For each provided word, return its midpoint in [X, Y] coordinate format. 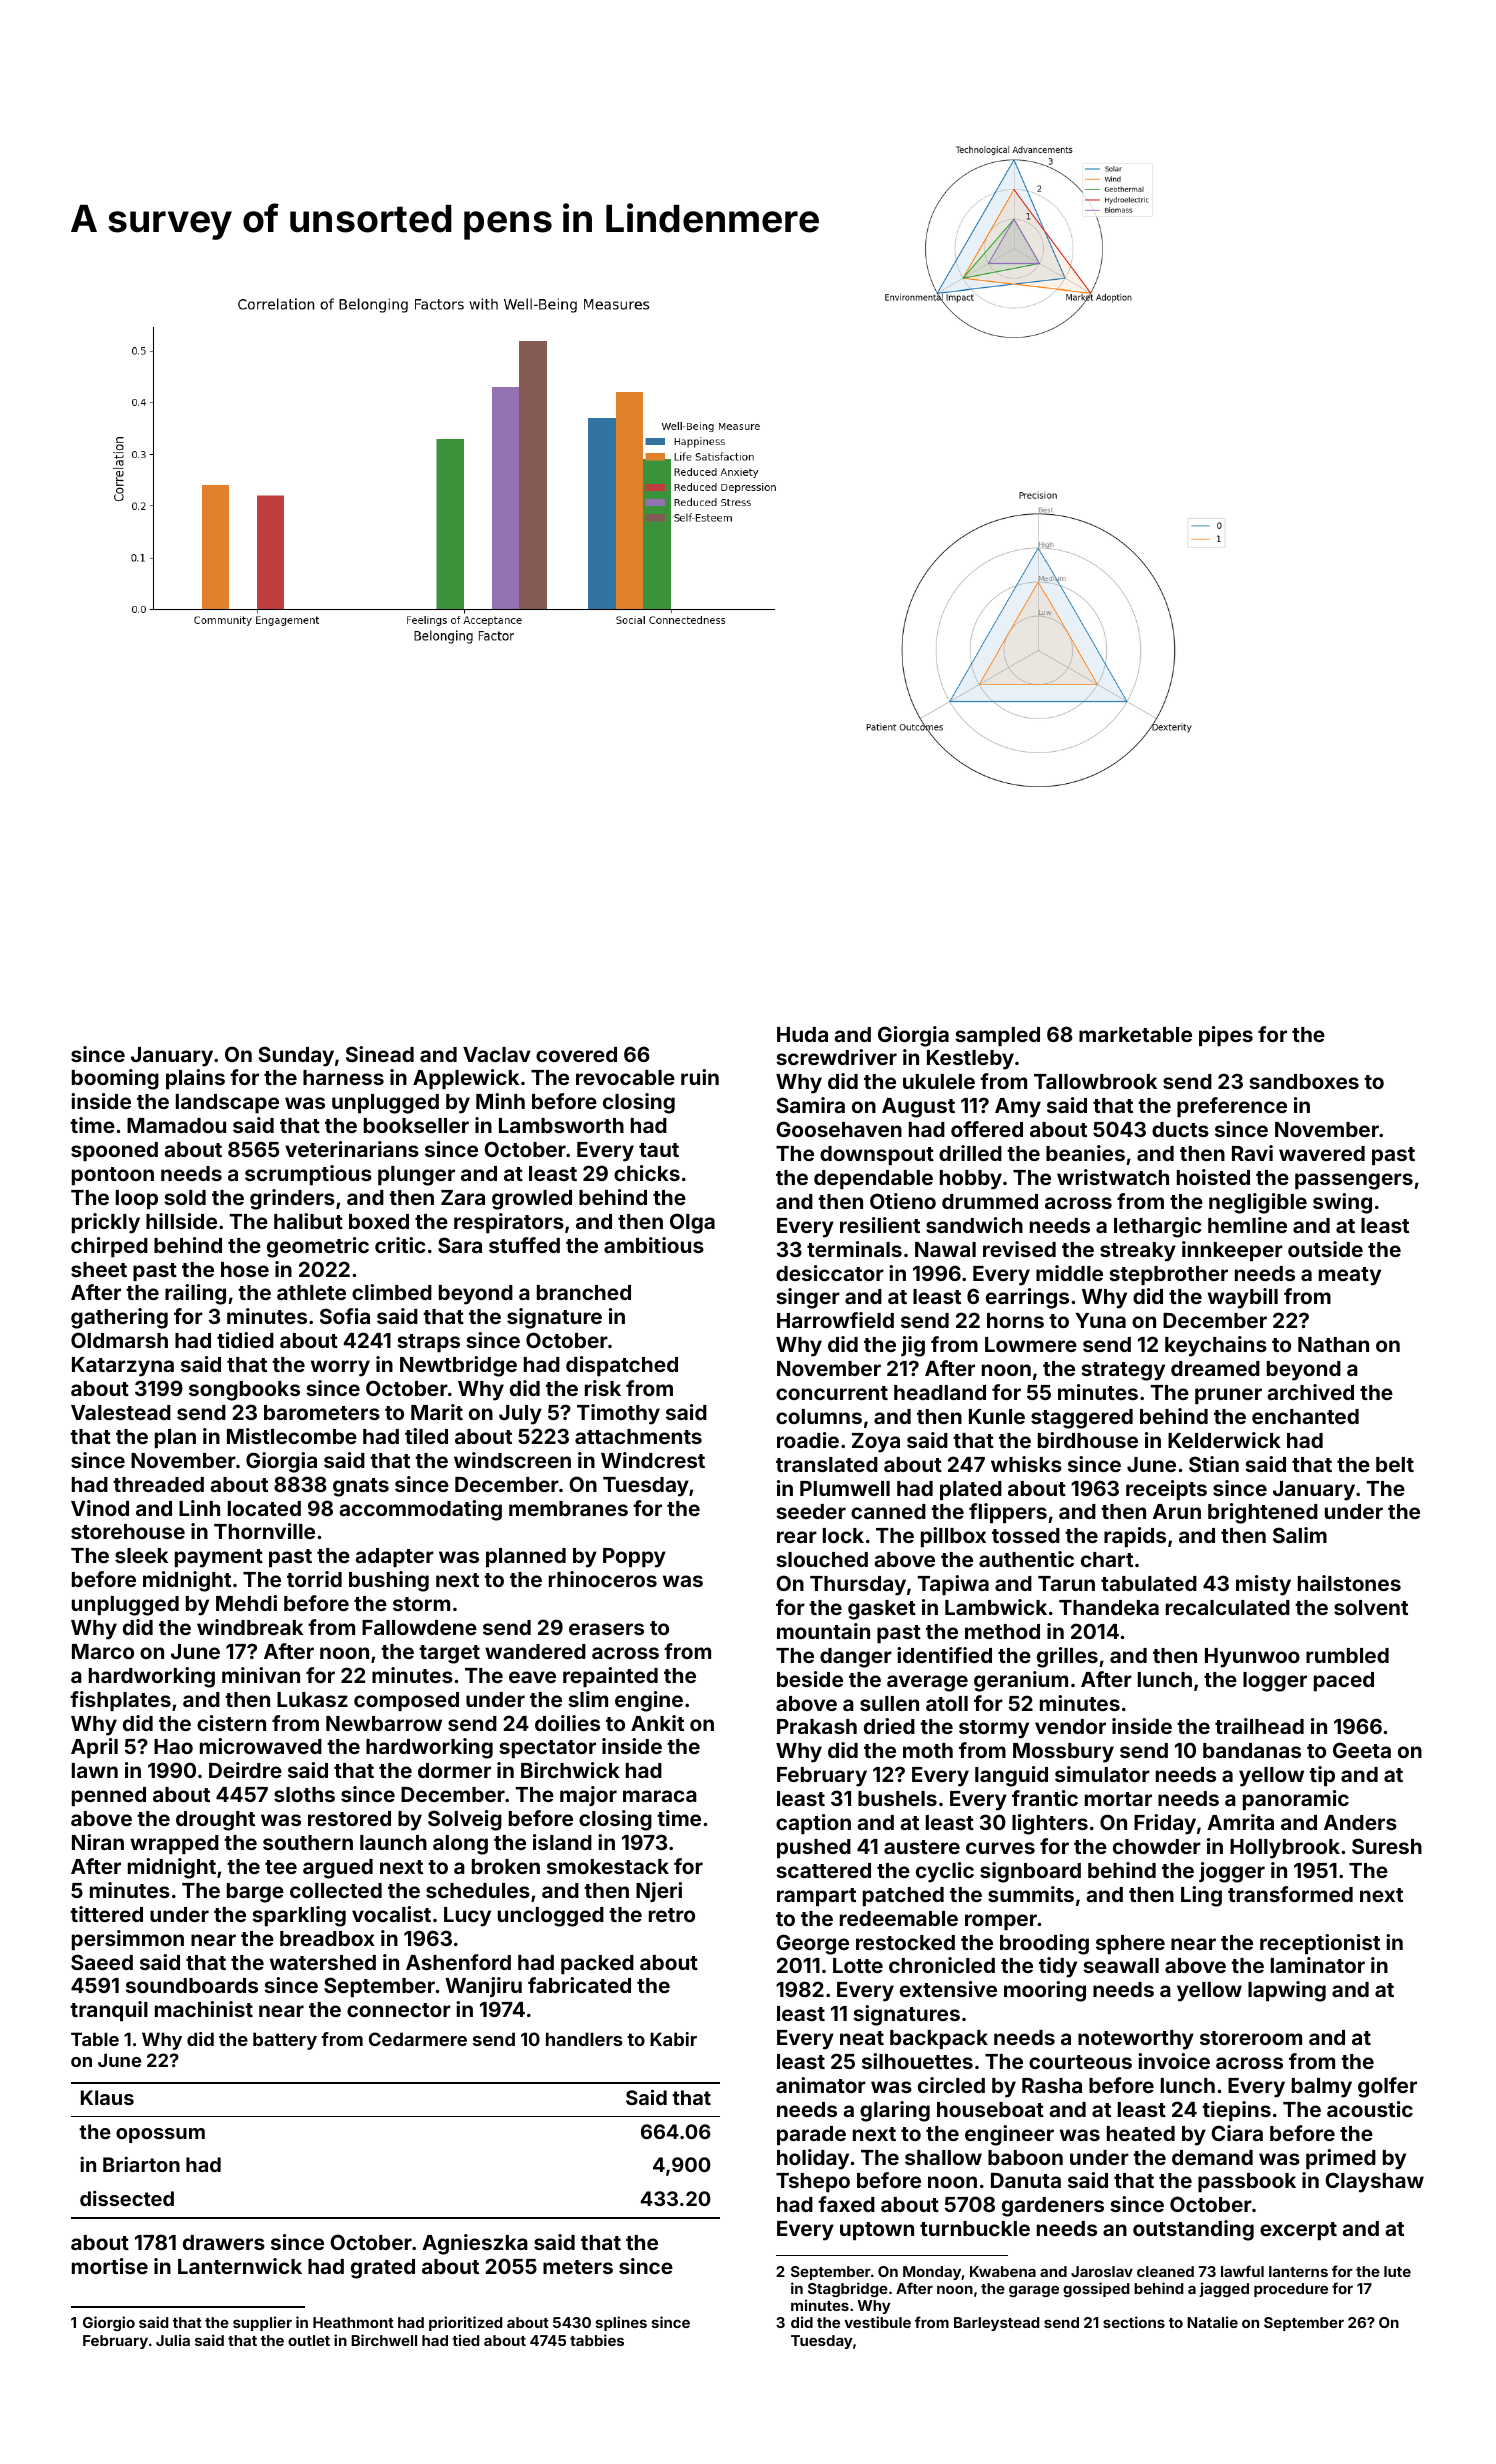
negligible [1258, 1203]
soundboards [192, 1985]
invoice [1174, 2061]
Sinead [380, 1054]
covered [576, 1054]
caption [813, 1824]
